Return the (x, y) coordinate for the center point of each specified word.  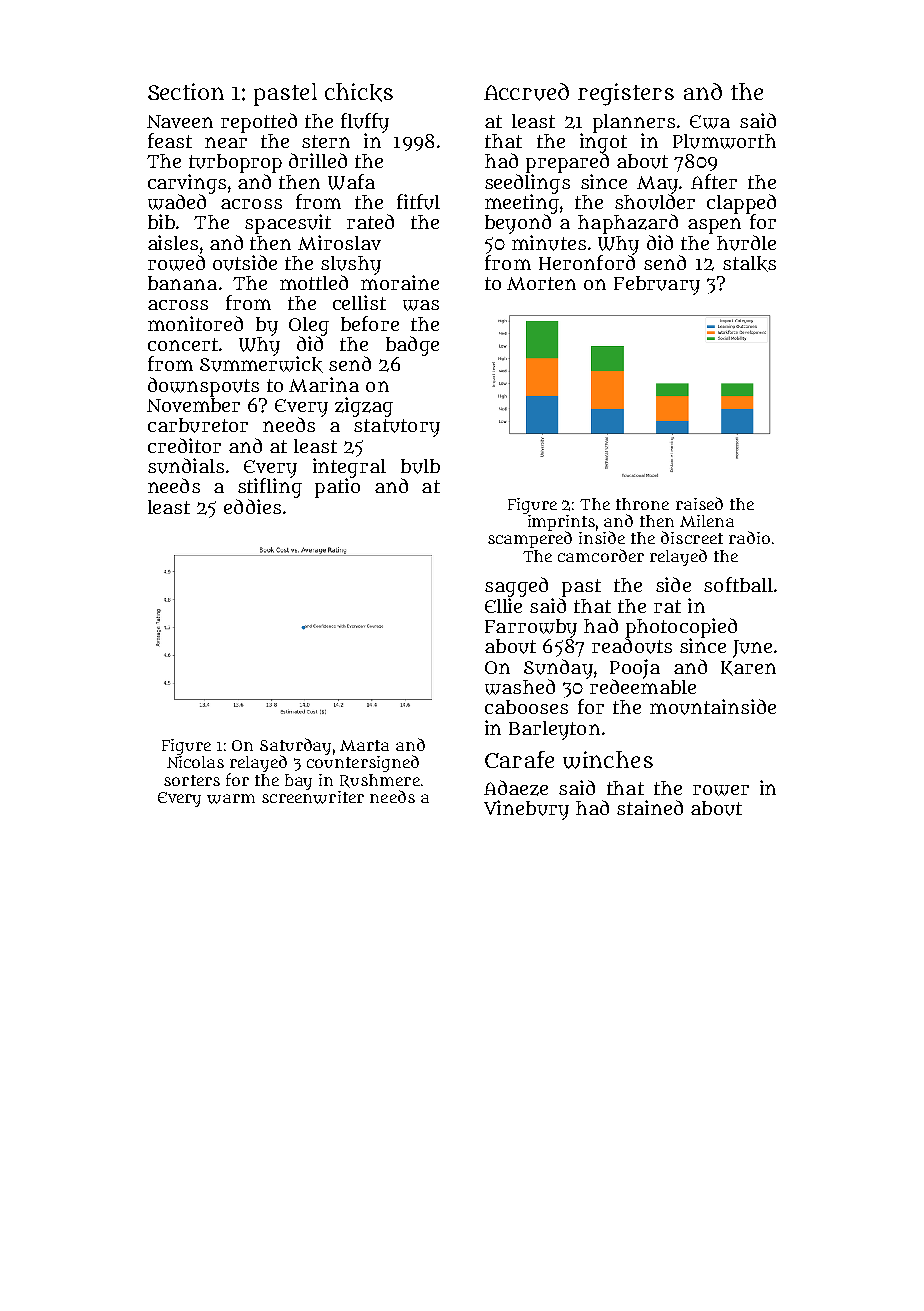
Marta (364, 745)
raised (699, 503)
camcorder (601, 555)
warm (231, 799)
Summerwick (261, 364)
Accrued (526, 92)
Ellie (503, 605)
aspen (714, 226)
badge (412, 346)
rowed (176, 263)
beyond (518, 224)
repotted (259, 123)
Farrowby (531, 628)
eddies (252, 506)
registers (626, 94)
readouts (632, 646)
